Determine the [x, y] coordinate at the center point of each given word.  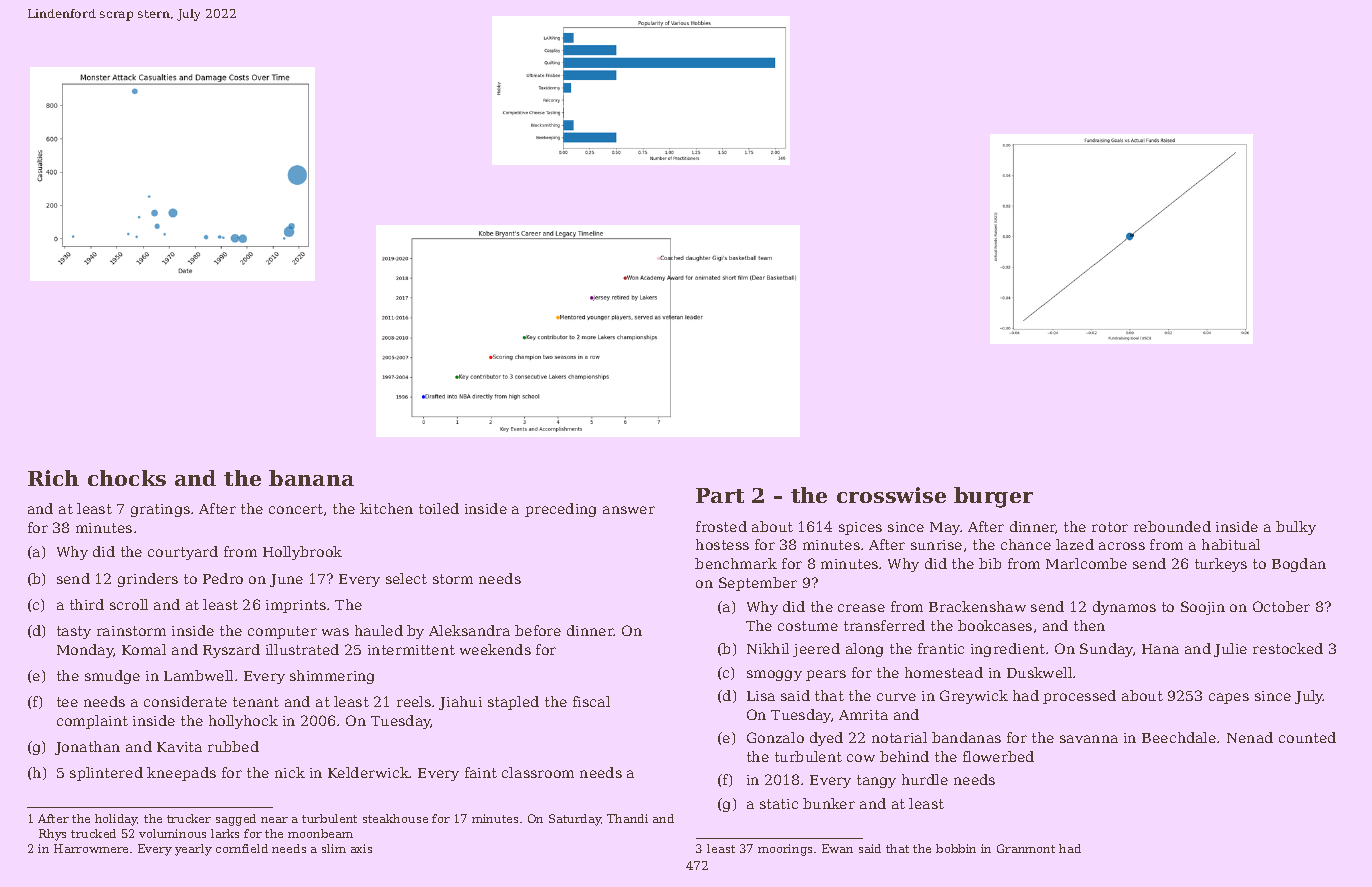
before [538, 630]
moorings [785, 850]
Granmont [1026, 848]
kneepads [181, 774]
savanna [1089, 739]
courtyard [183, 553]
